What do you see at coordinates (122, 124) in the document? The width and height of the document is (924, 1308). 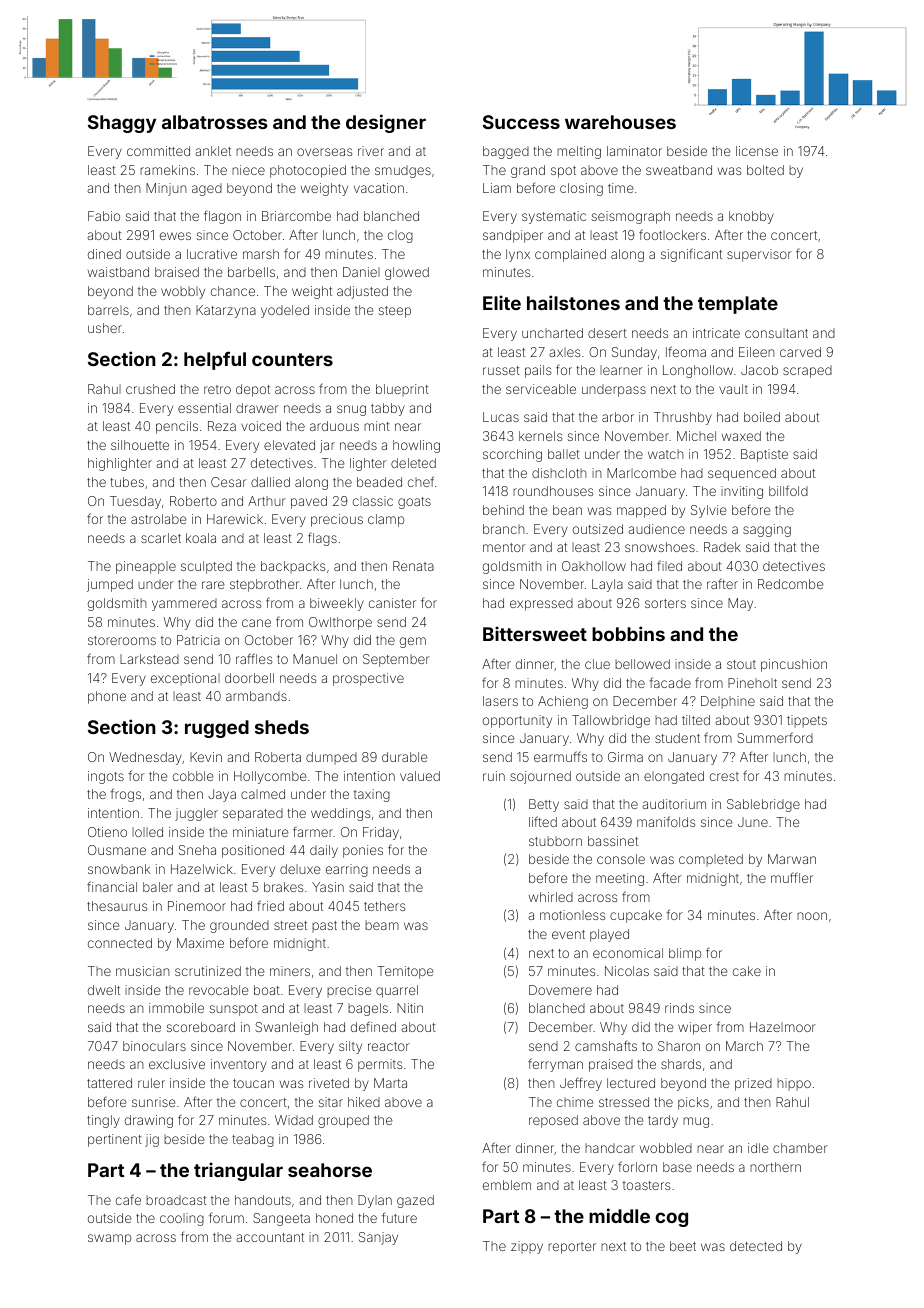 I see `Shaggy` at bounding box center [122, 124].
